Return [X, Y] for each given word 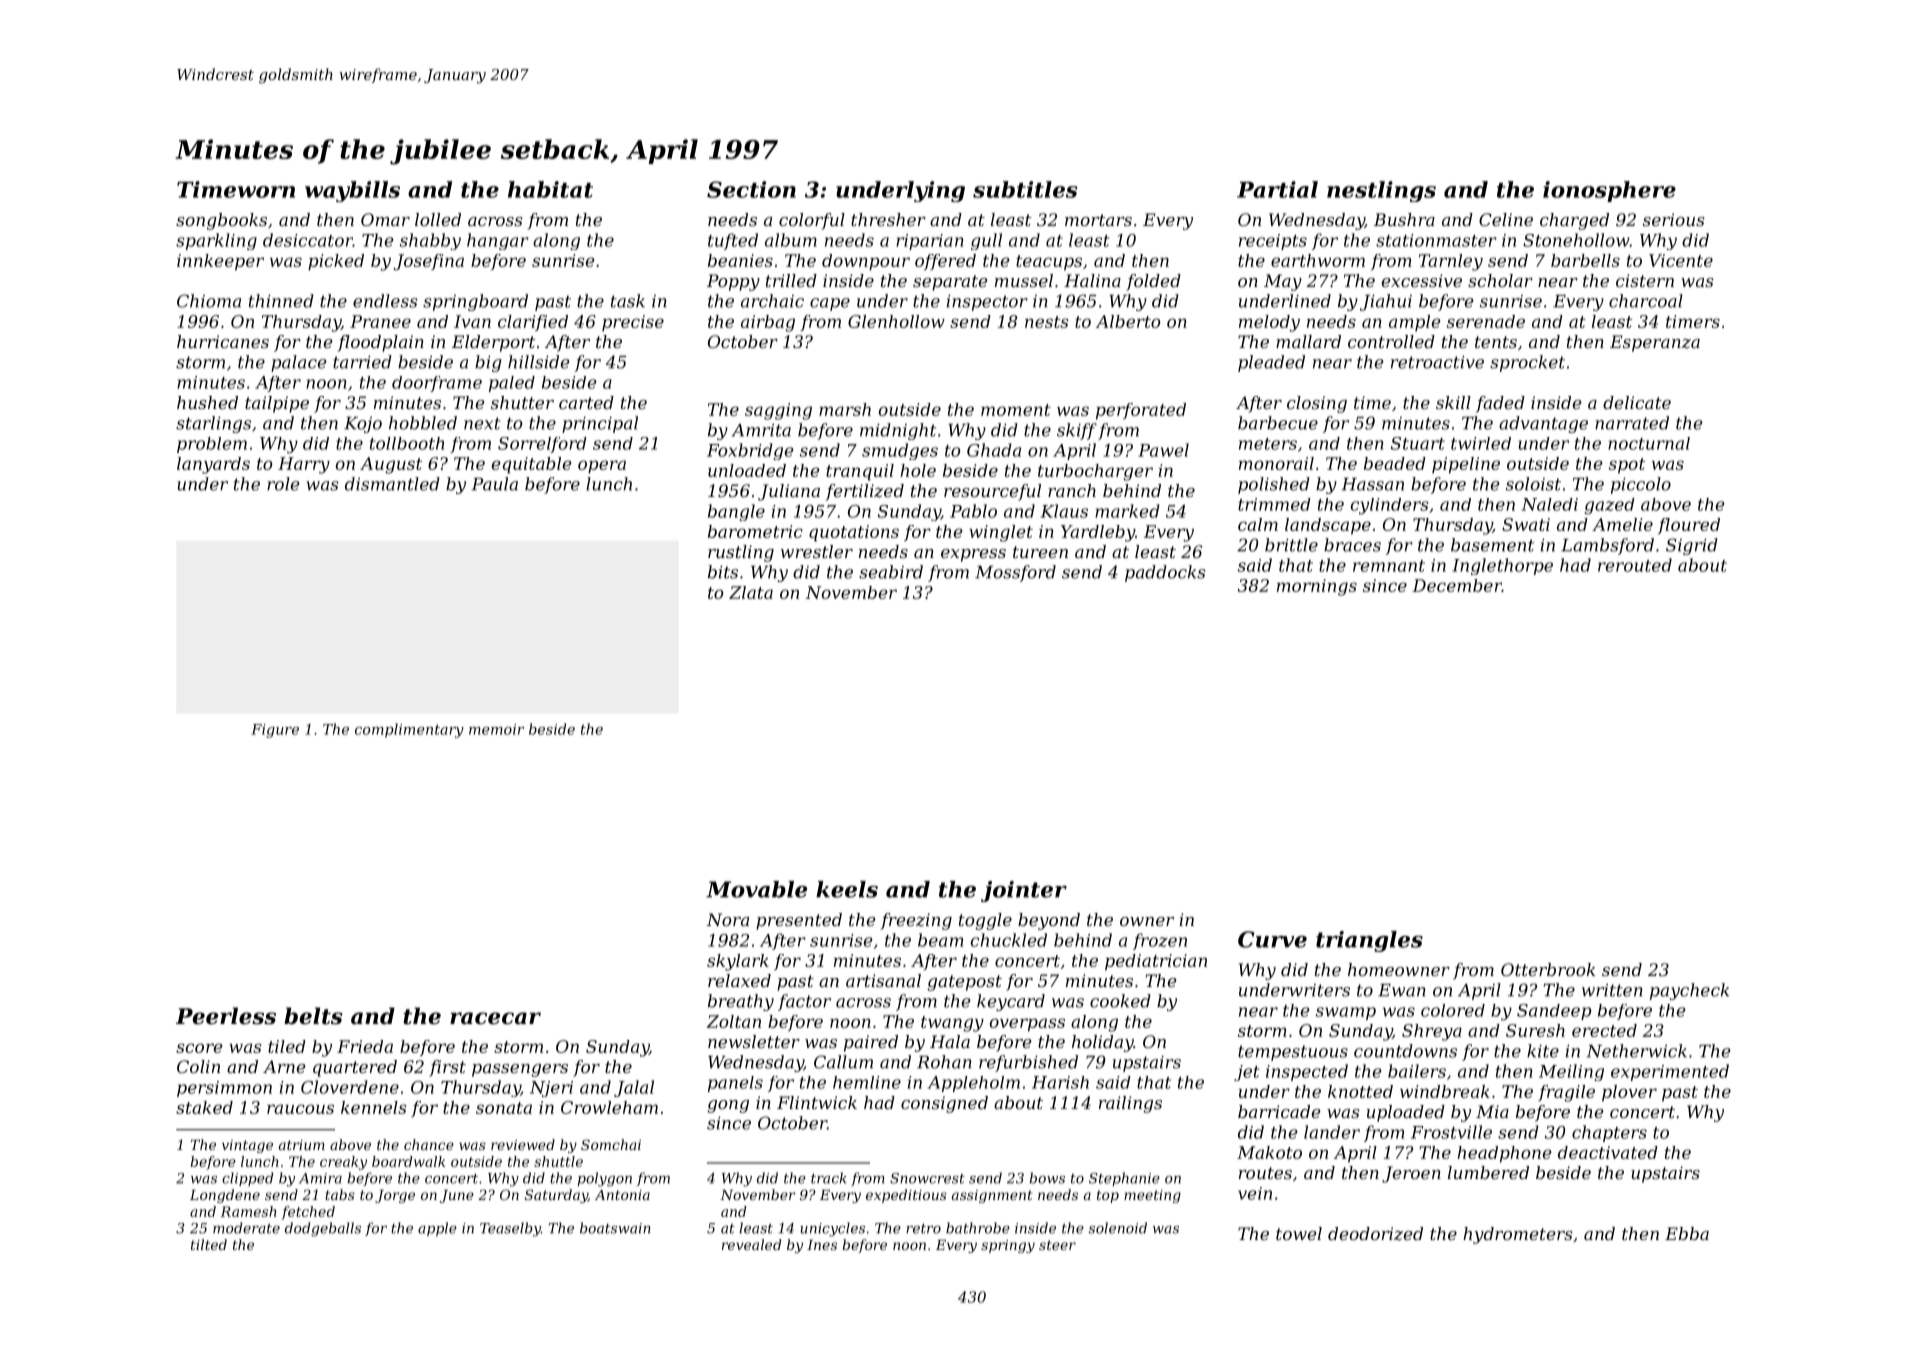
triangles [1369, 941]
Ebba [1687, 1233]
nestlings [1381, 191]
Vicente [1681, 260]
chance [429, 1144]
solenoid [1118, 1228]
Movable [756, 889]
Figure [275, 731]
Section [751, 189]
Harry [304, 465]
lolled [438, 219]
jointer [1024, 891]
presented [799, 921]
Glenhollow [896, 321]
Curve [1272, 939]
